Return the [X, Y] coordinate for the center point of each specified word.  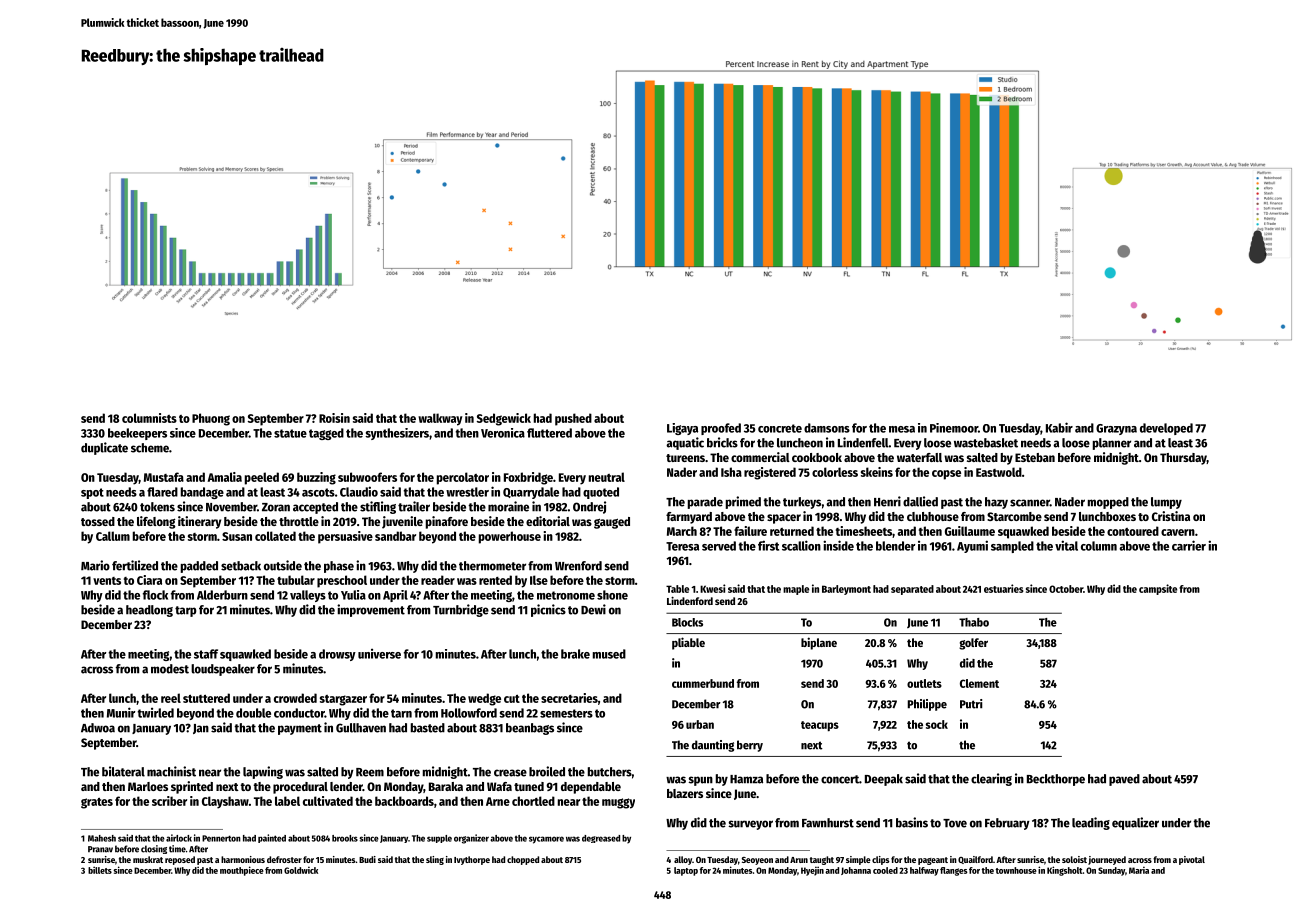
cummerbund [703, 683]
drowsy [337, 655]
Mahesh [102, 838]
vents [107, 581]
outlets [924, 683]
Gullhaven [361, 728]
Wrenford [578, 566]
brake [575, 654]
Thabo [974, 622]
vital [1066, 545]
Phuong [211, 419]
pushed [573, 419]
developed [1166, 429]
